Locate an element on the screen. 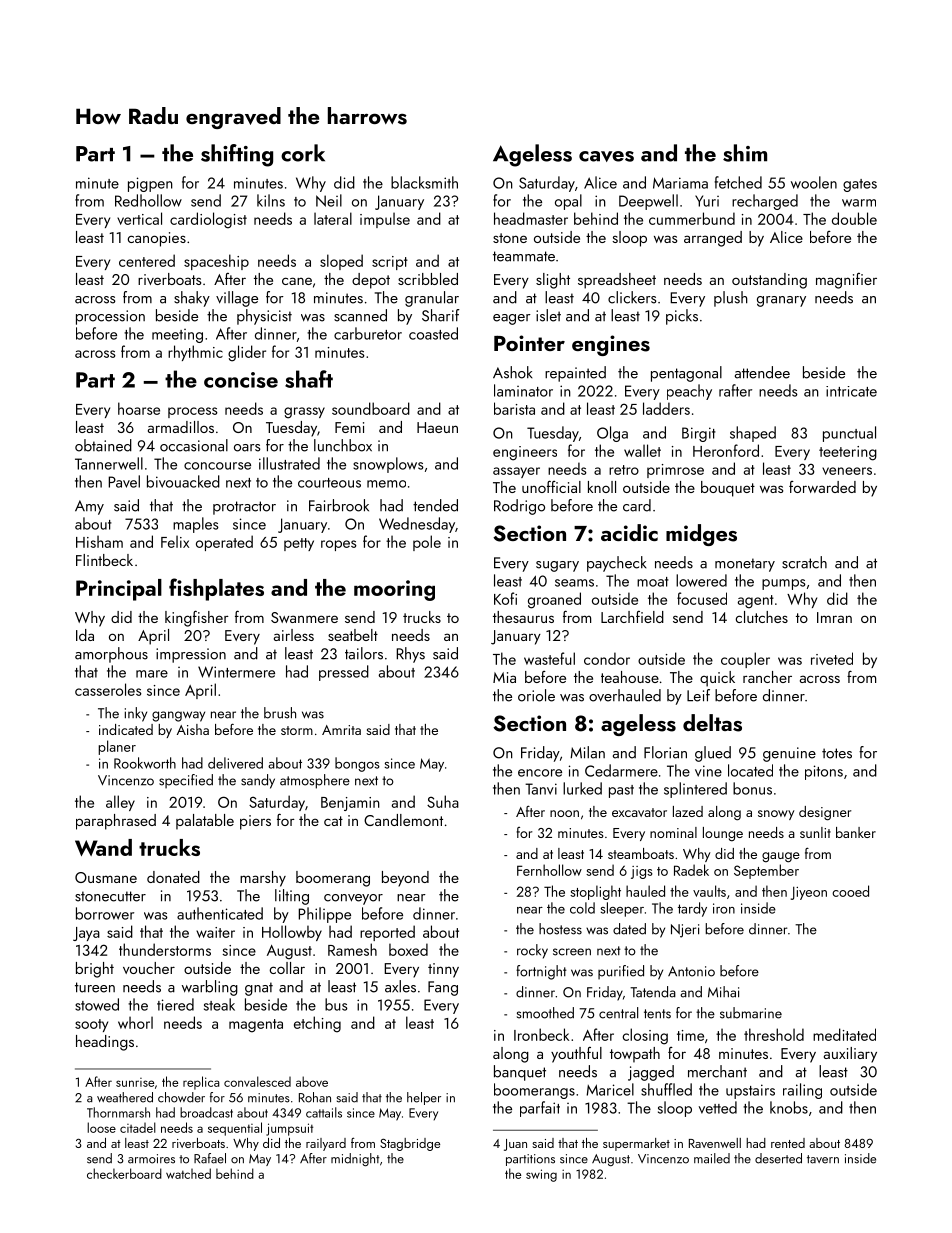  Aisha is located at coordinates (193, 729).
